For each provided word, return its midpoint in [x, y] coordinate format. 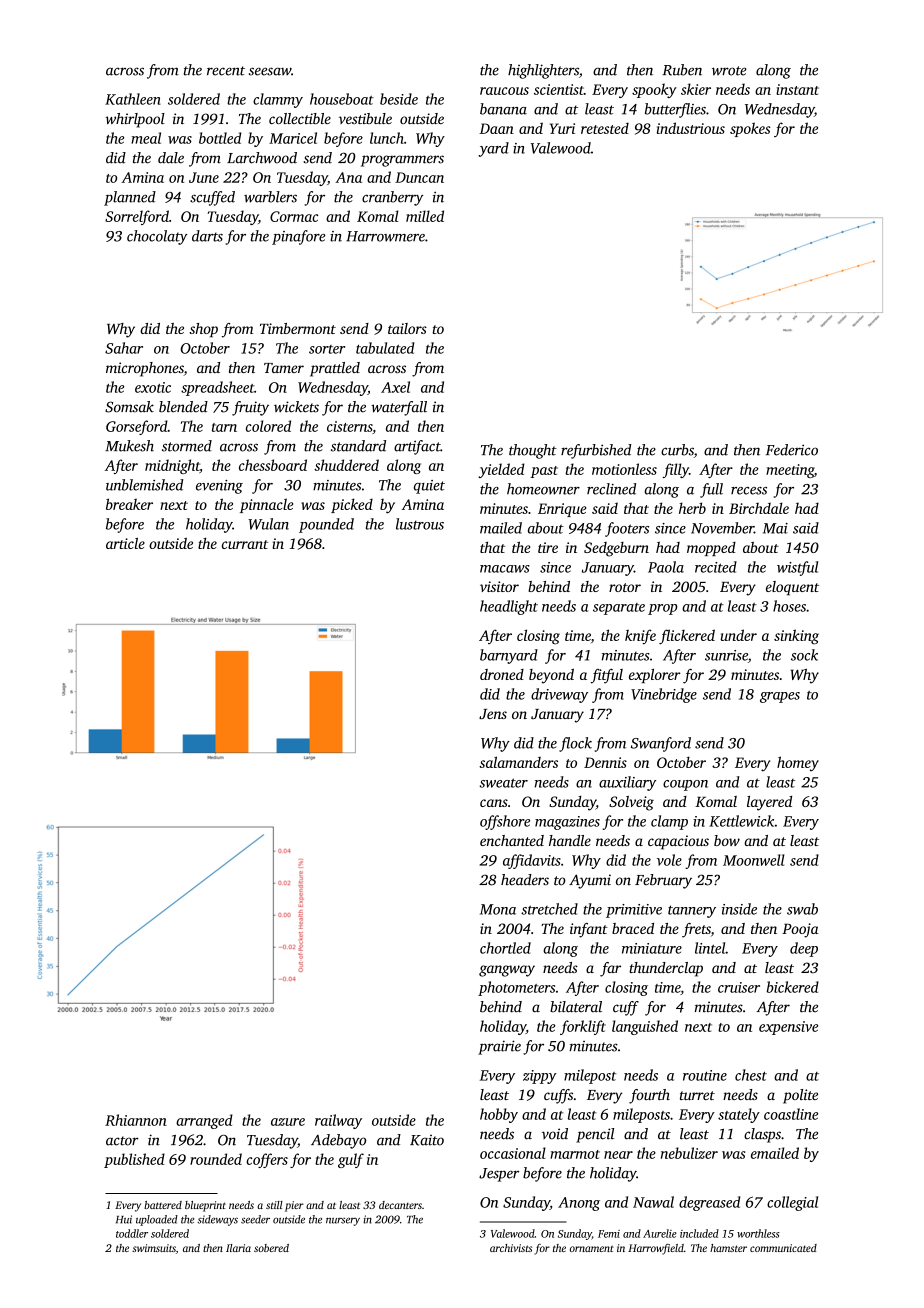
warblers [270, 197]
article [125, 543]
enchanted [512, 840]
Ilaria [238, 1248]
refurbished [596, 451]
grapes [780, 697]
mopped [711, 549]
